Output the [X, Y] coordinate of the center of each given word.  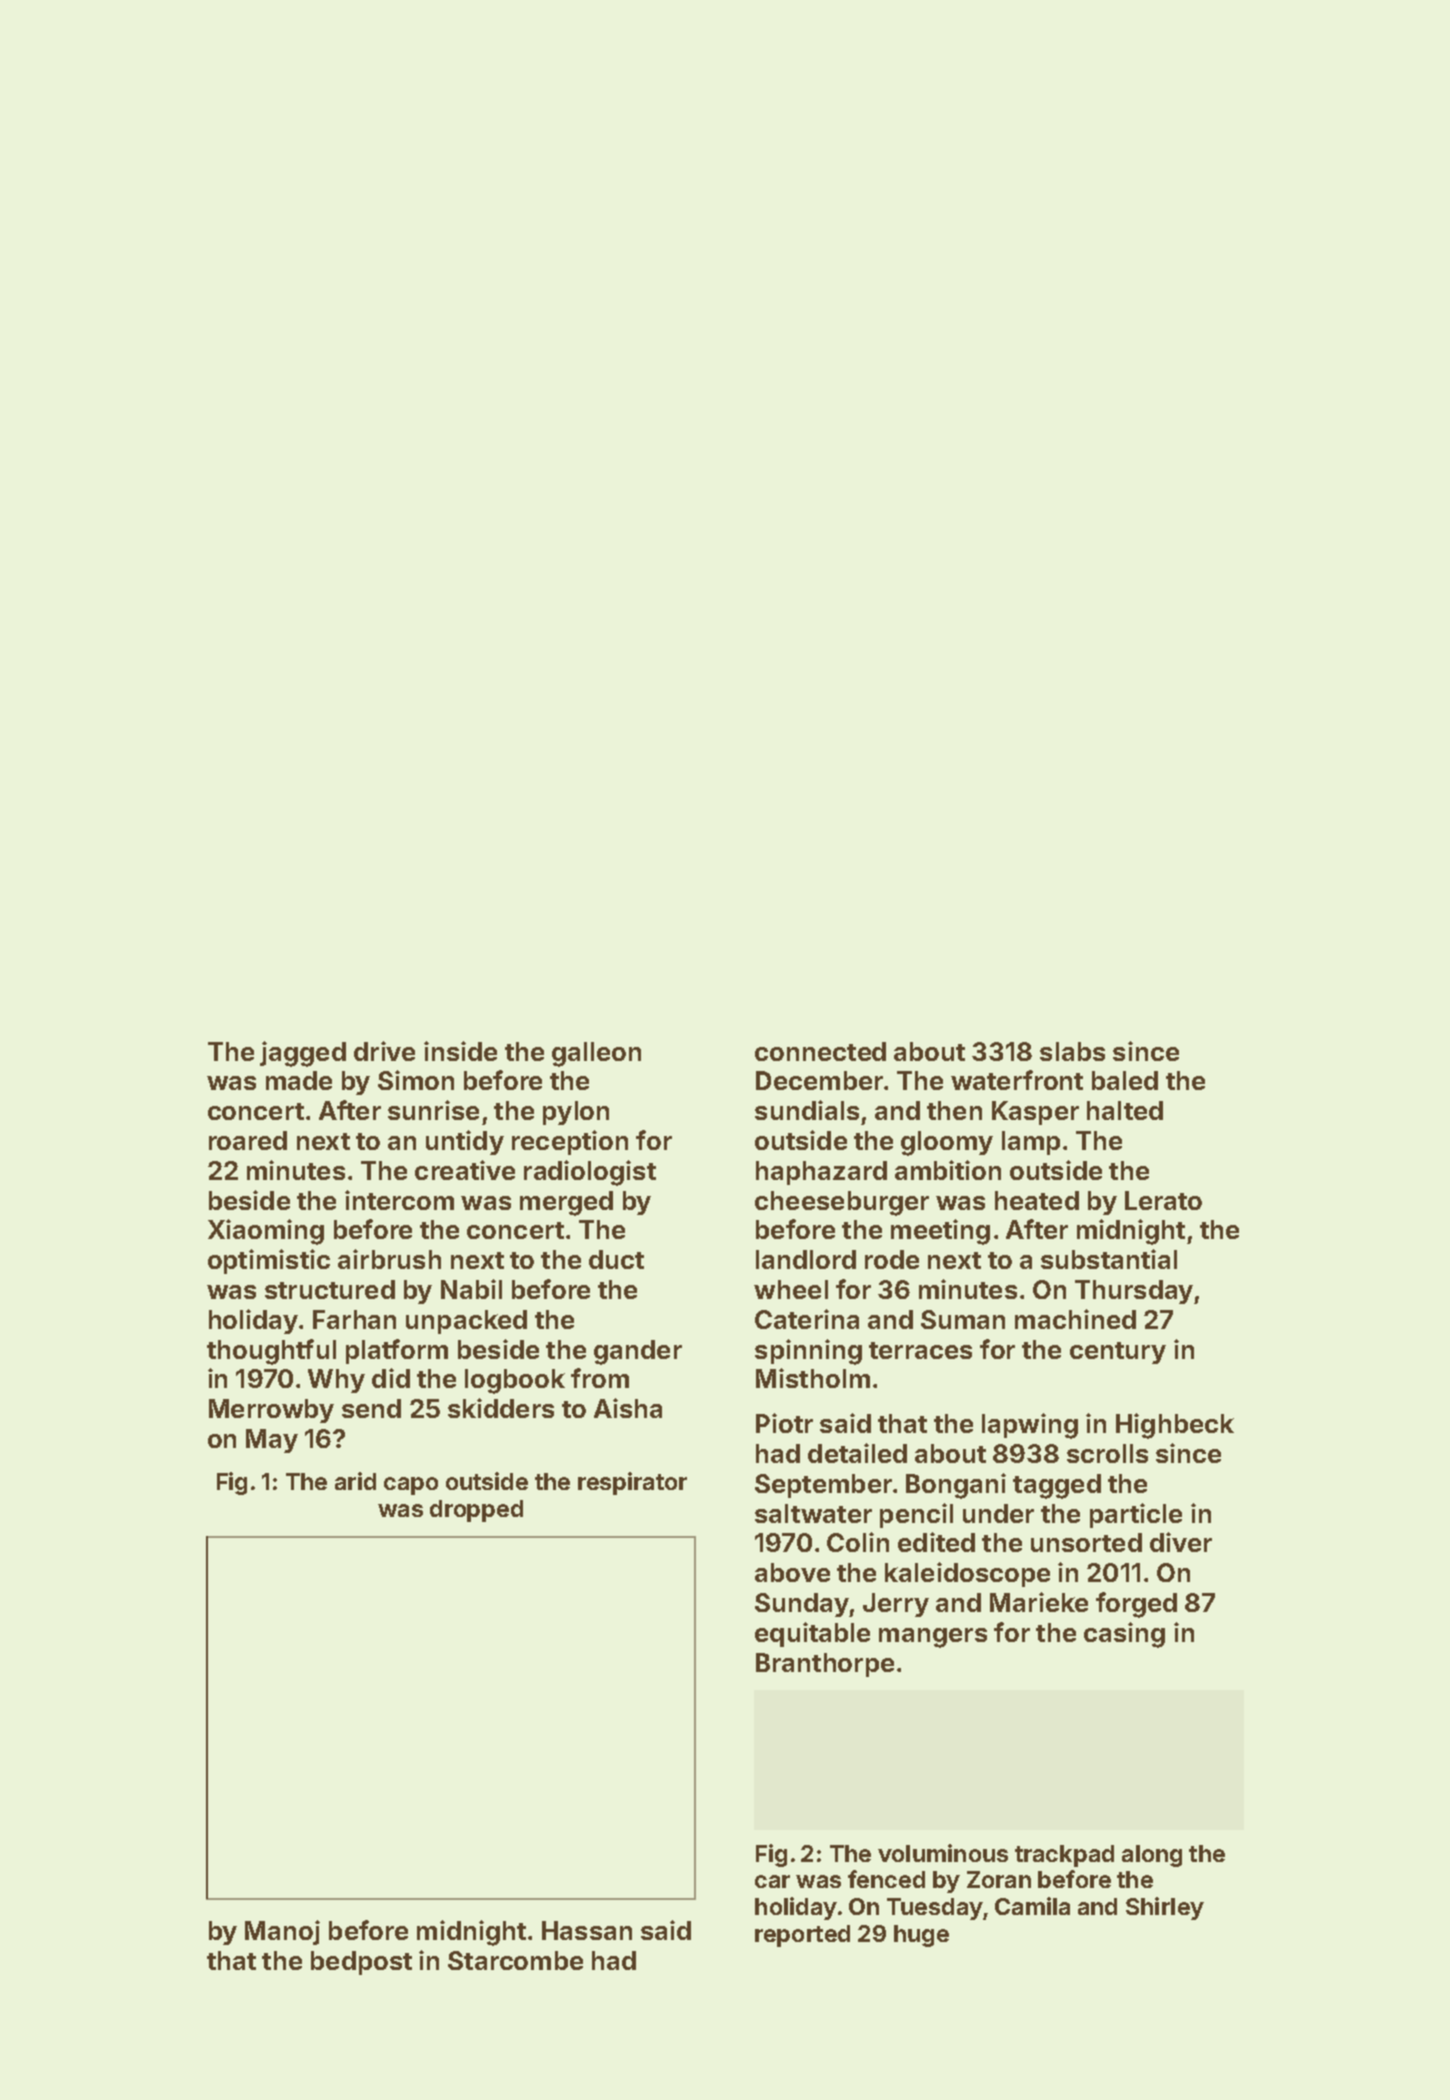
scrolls [1107, 1453]
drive [384, 1051]
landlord [806, 1259]
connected [820, 1051]
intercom [399, 1200]
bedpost [361, 1963]
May [272, 1441]
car [772, 1881]
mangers [933, 1638]
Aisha [628, 1408]
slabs [1072, 1051]
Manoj [282, 1932]
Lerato [1163, 1200]
